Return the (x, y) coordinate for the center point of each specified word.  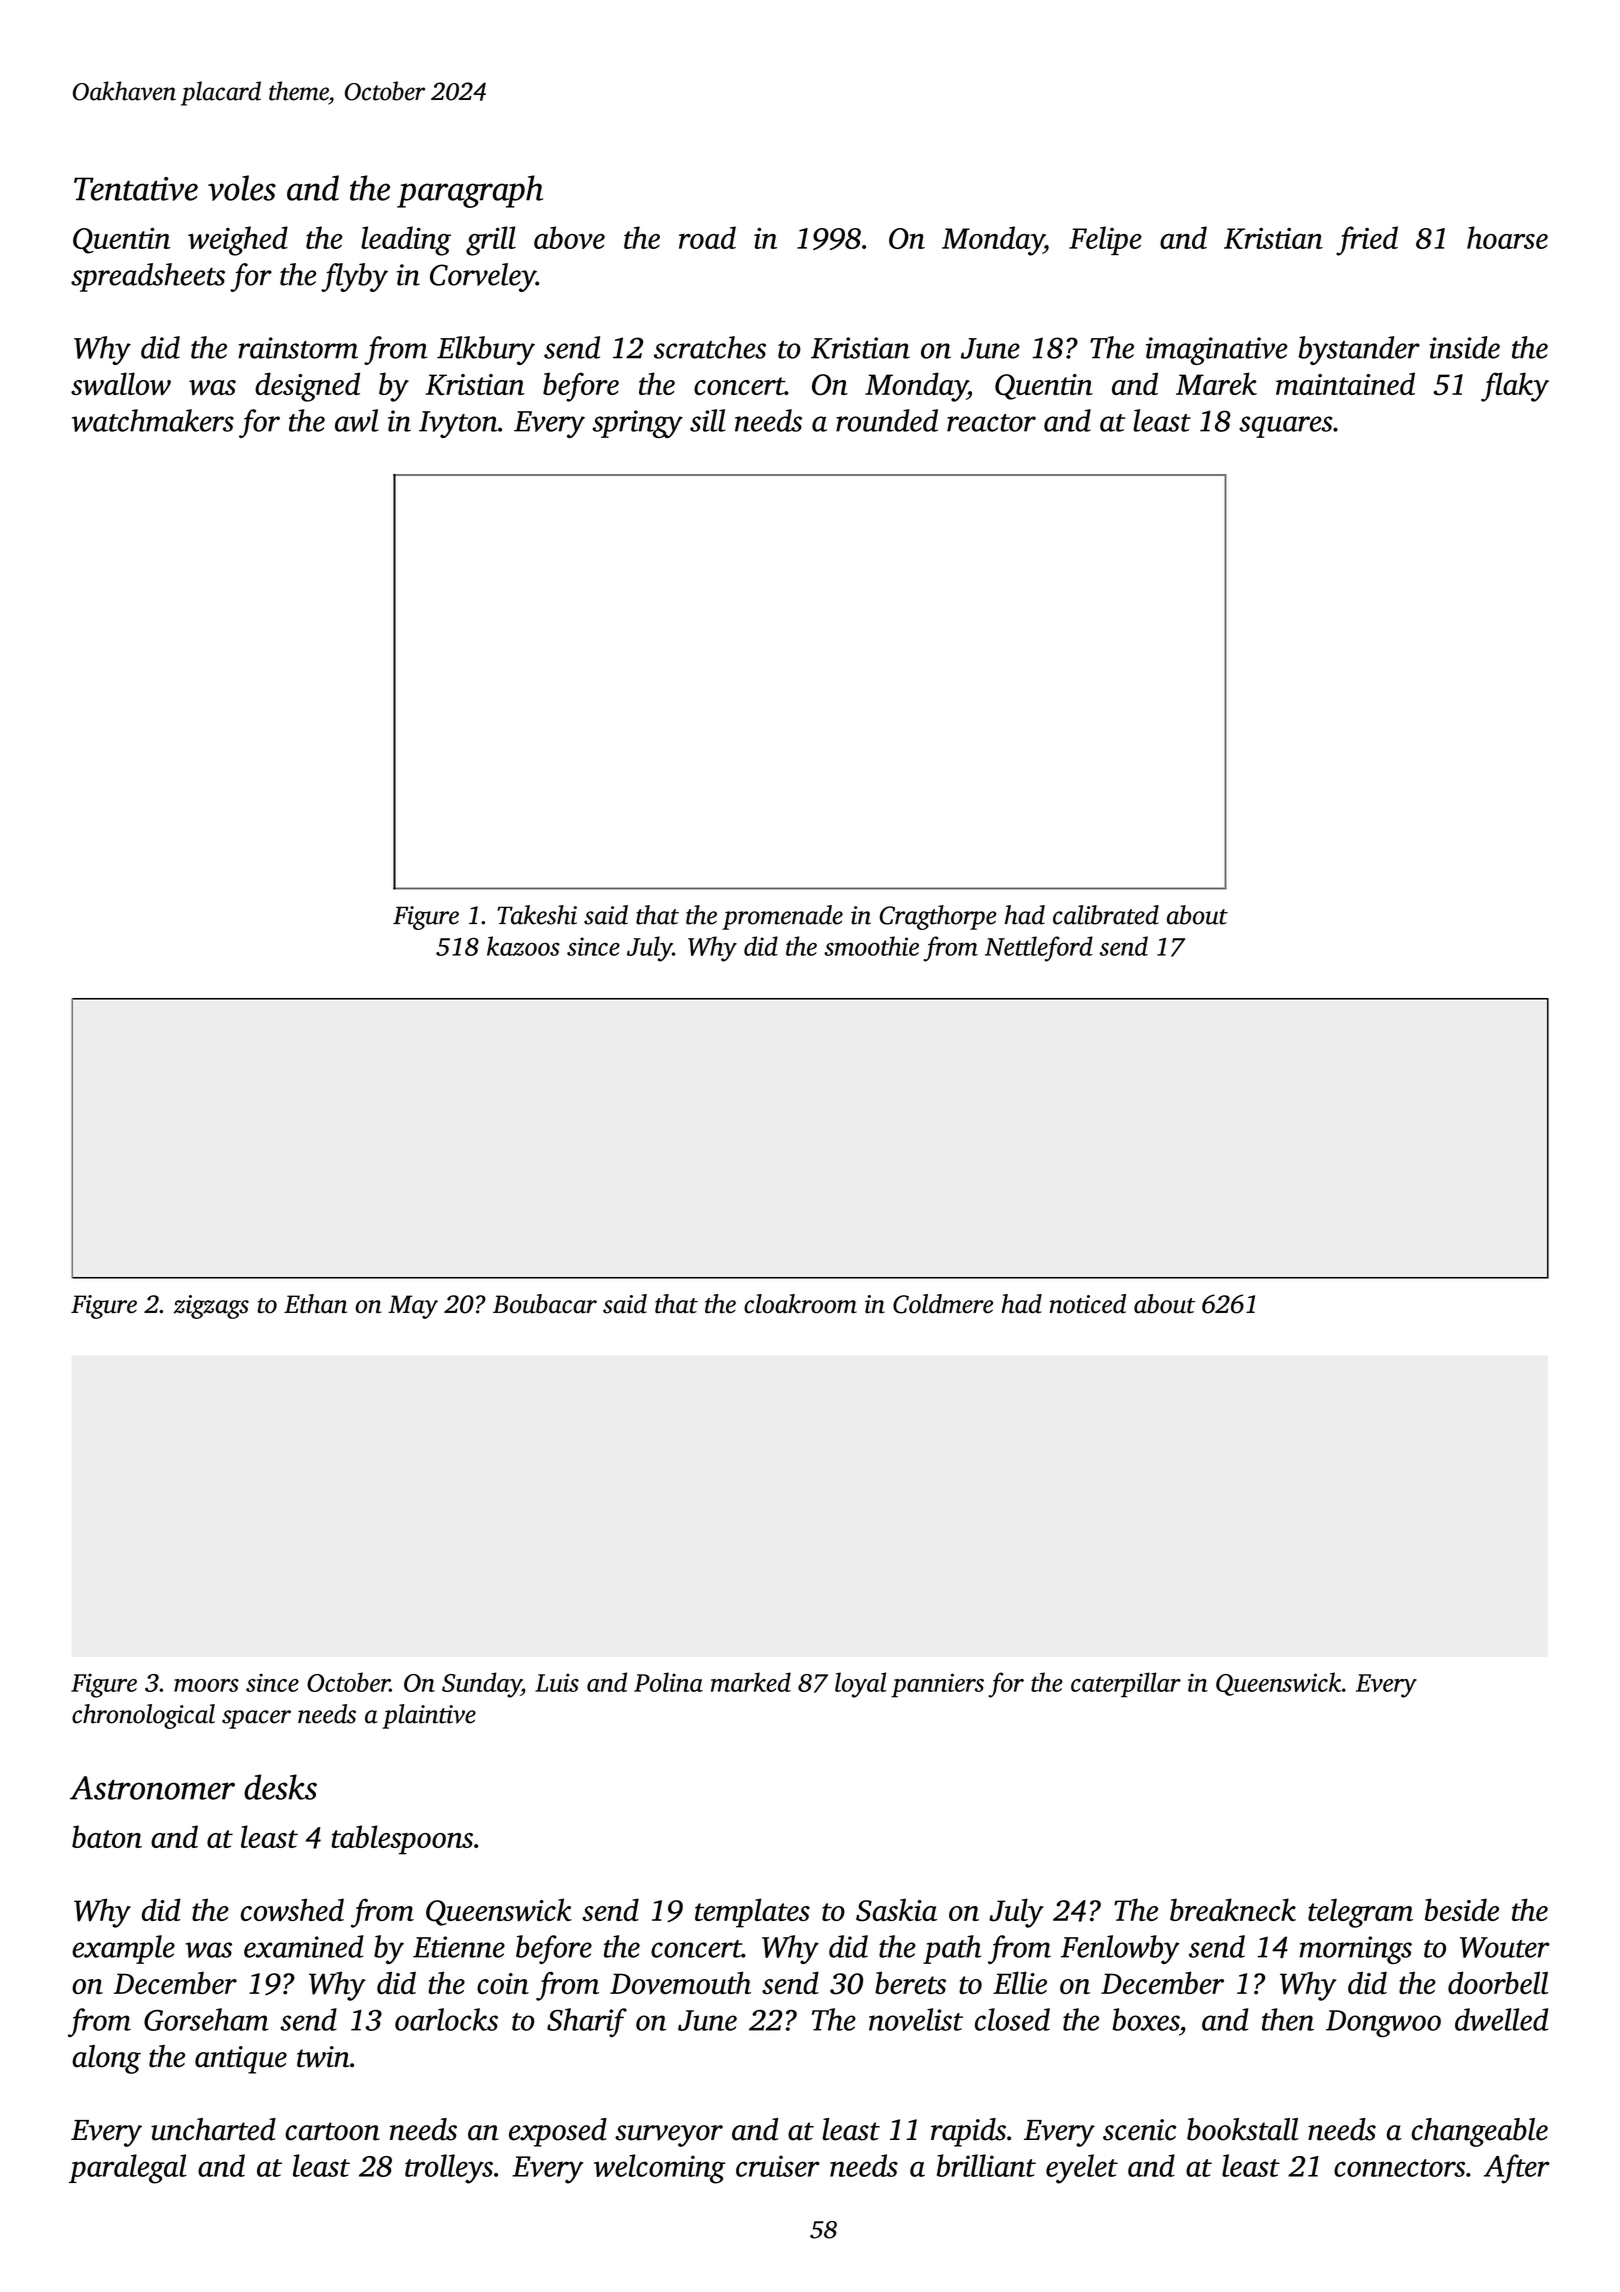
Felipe (1105, 240)
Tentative (136, 189)
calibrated (1106, 915)
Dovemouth (680, 1982)
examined (304, 1946)
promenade (782, 917)
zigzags (211, 1307)
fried (1367, 241)
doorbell (1498, 1982)
